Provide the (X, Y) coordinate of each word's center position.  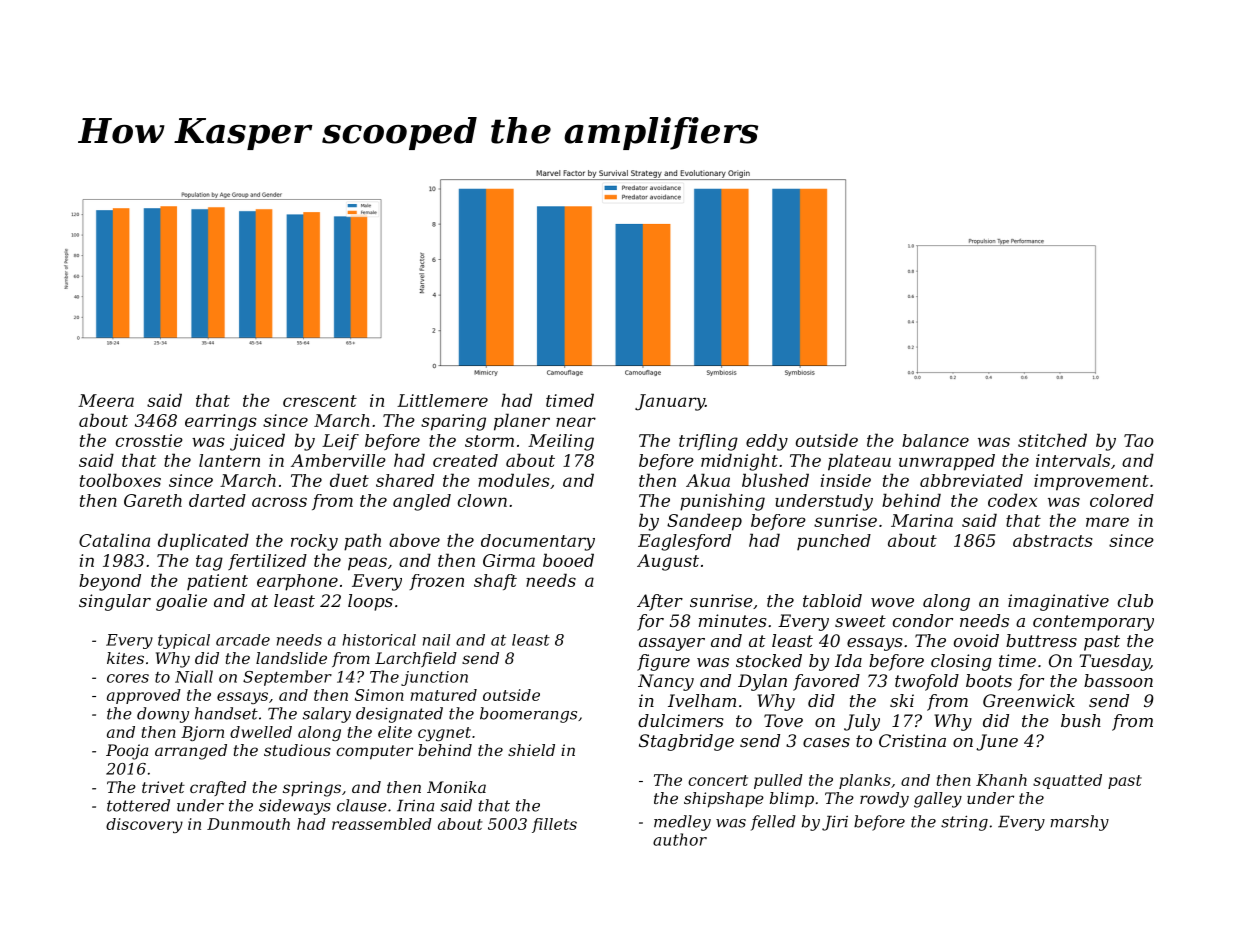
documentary (538, 542)
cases (826, 742)
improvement (1091, 482)
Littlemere (442, 400)
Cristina (912, 740)
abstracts (1053, 540)
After (660, 602)
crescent (320, 401)
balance (935, 440)
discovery (144, 825)
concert (718, 780)
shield (531, 750)
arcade (243, 640)
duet (349, 480)
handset (226, 713)
